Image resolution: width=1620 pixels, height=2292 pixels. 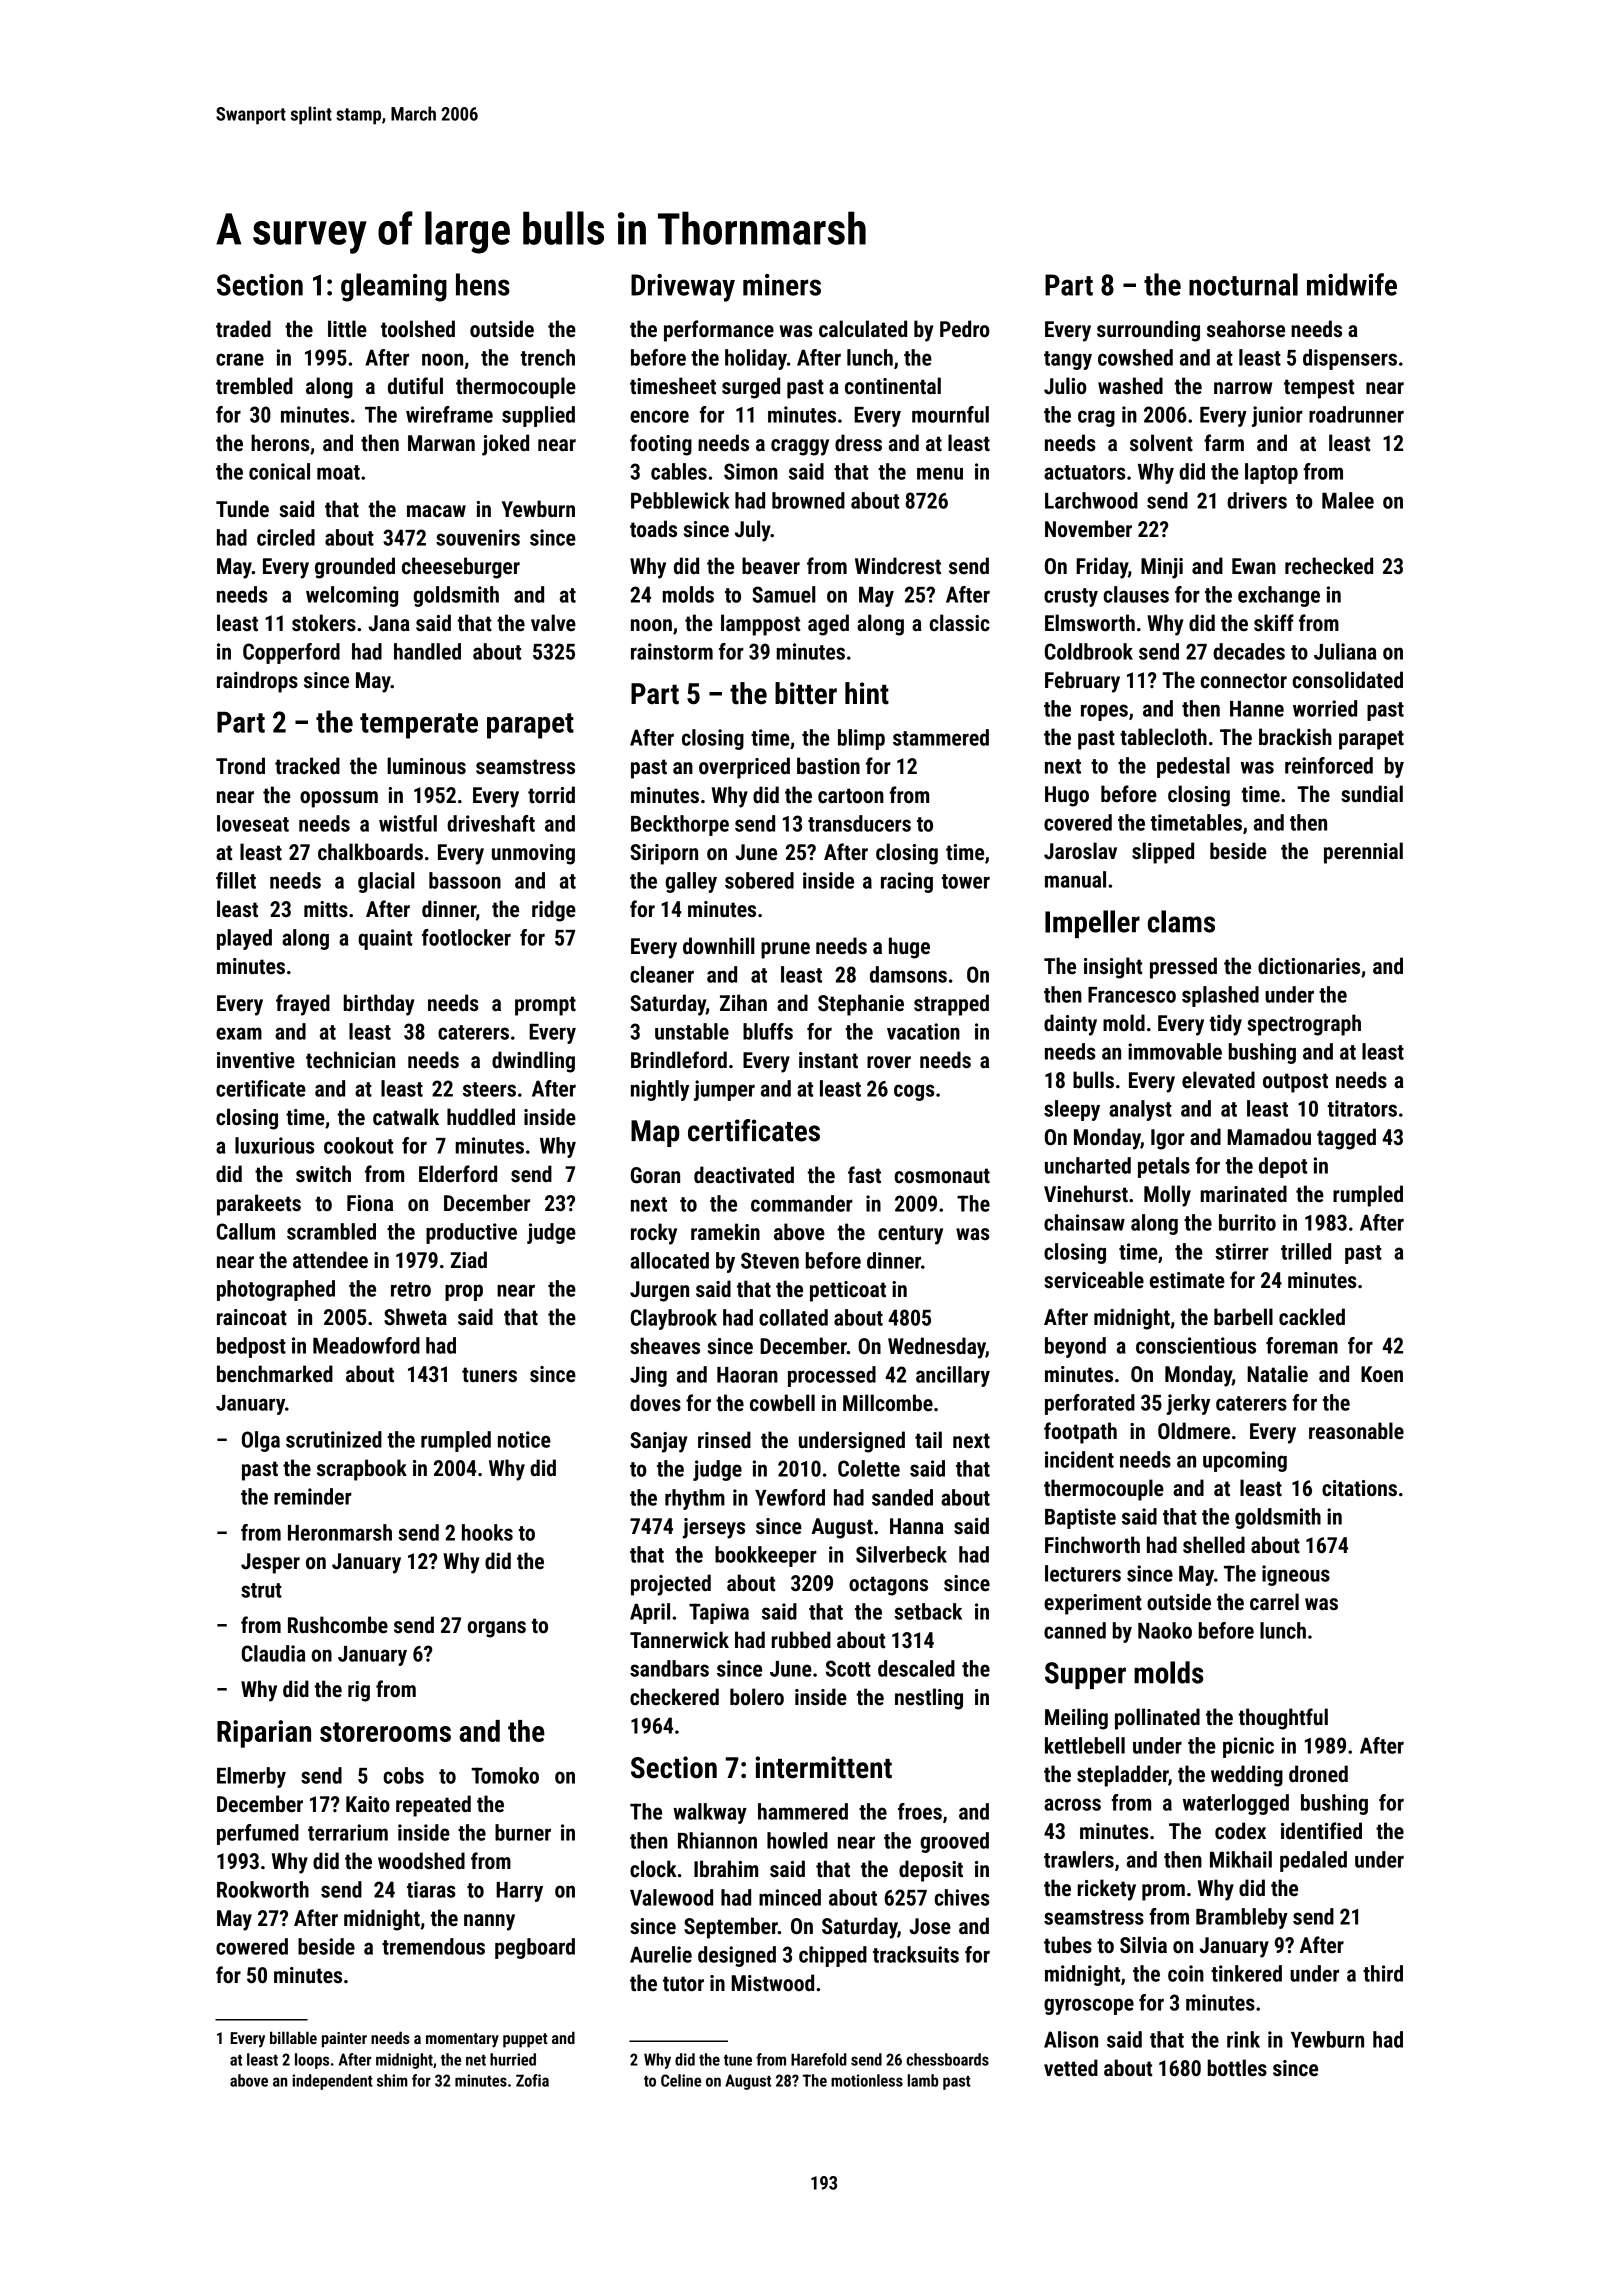 What do you see at coordinates (947, 2059) in the screenshot?
I see `chessboards` at bounding box center [947, 2059].
